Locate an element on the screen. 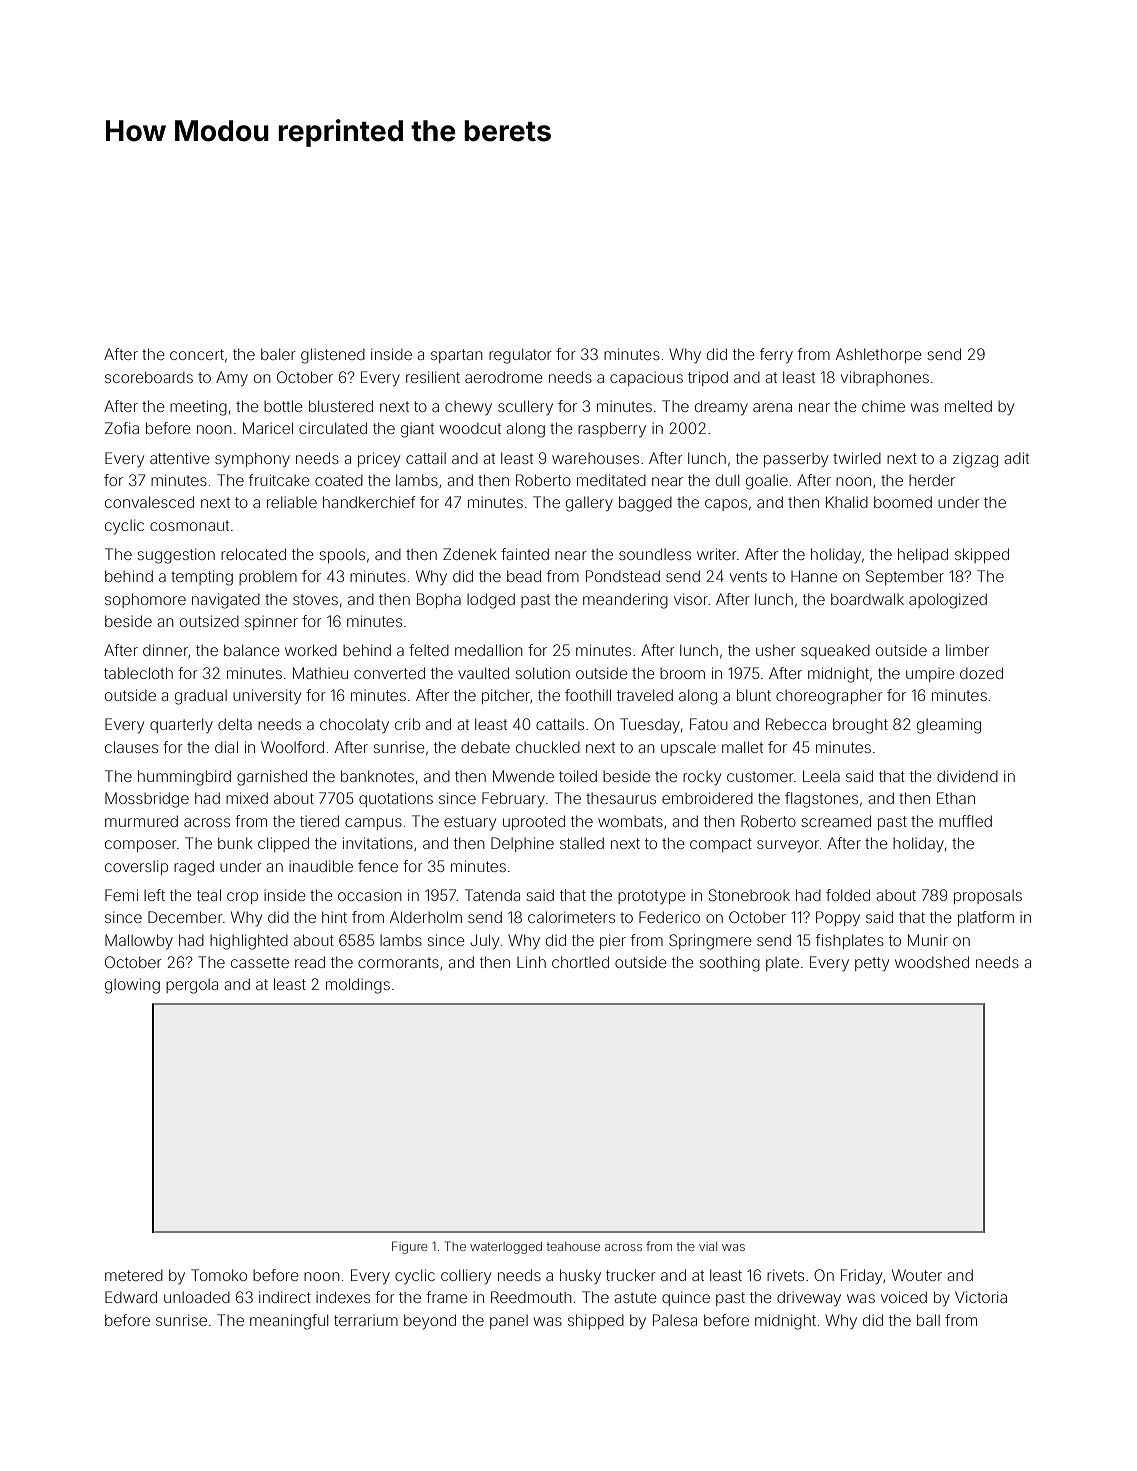 The image size is (1137, 1471). Reedmouth is located at coordinates (531, 1297).
